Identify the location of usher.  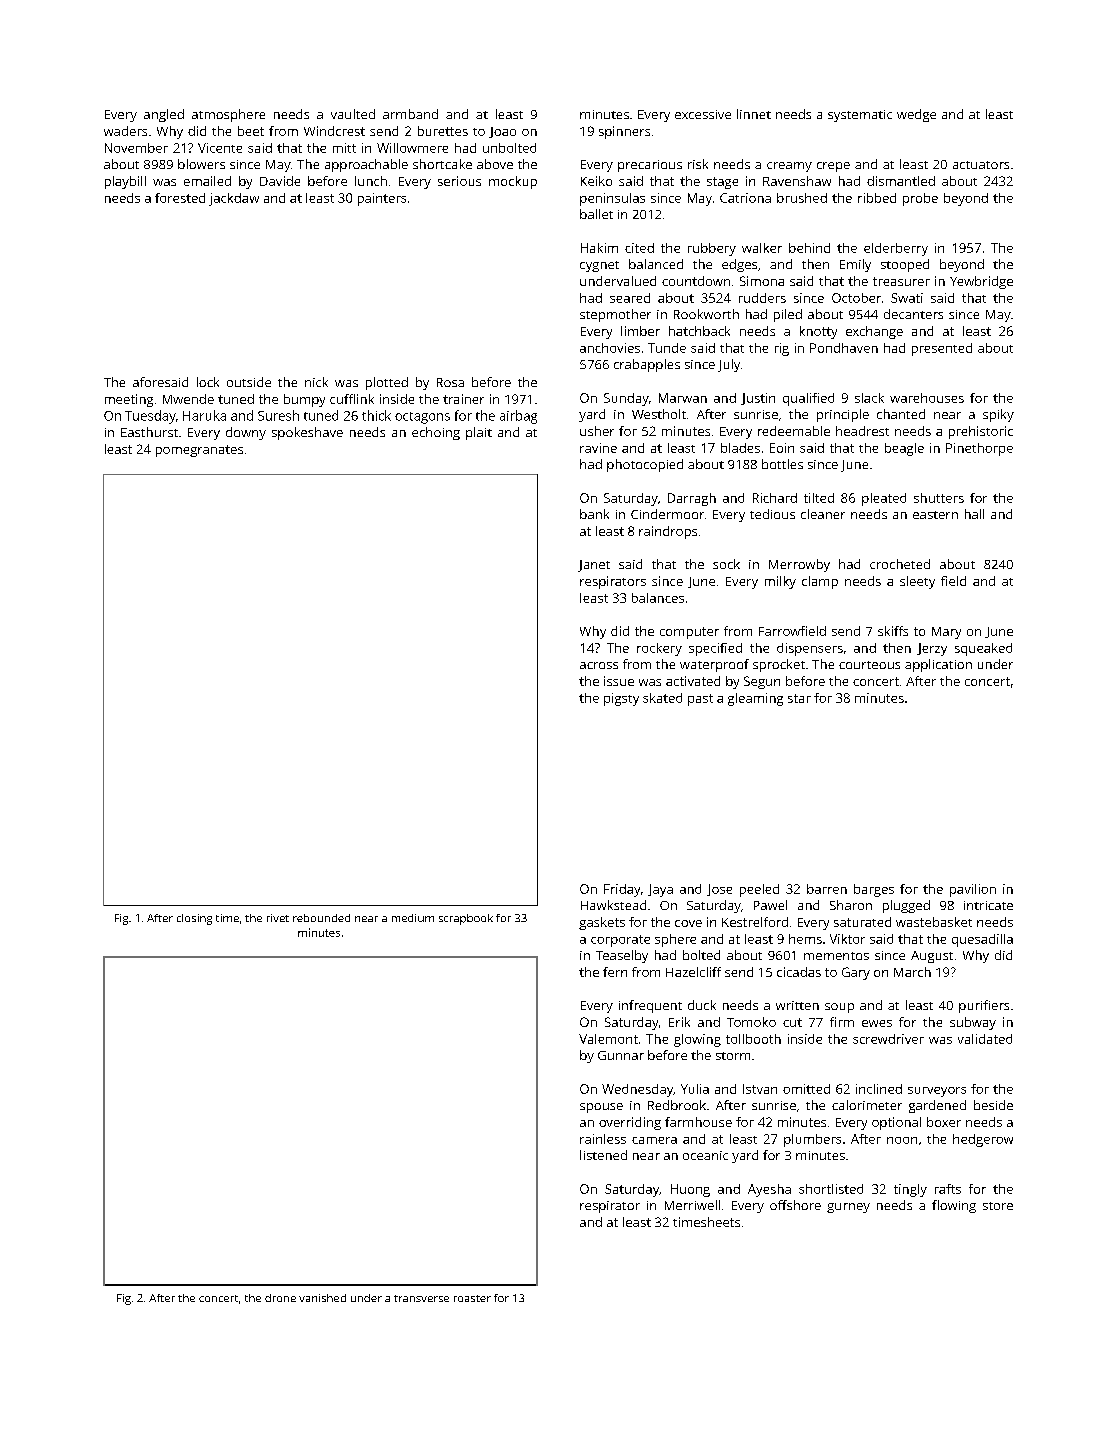
(597, 431).
